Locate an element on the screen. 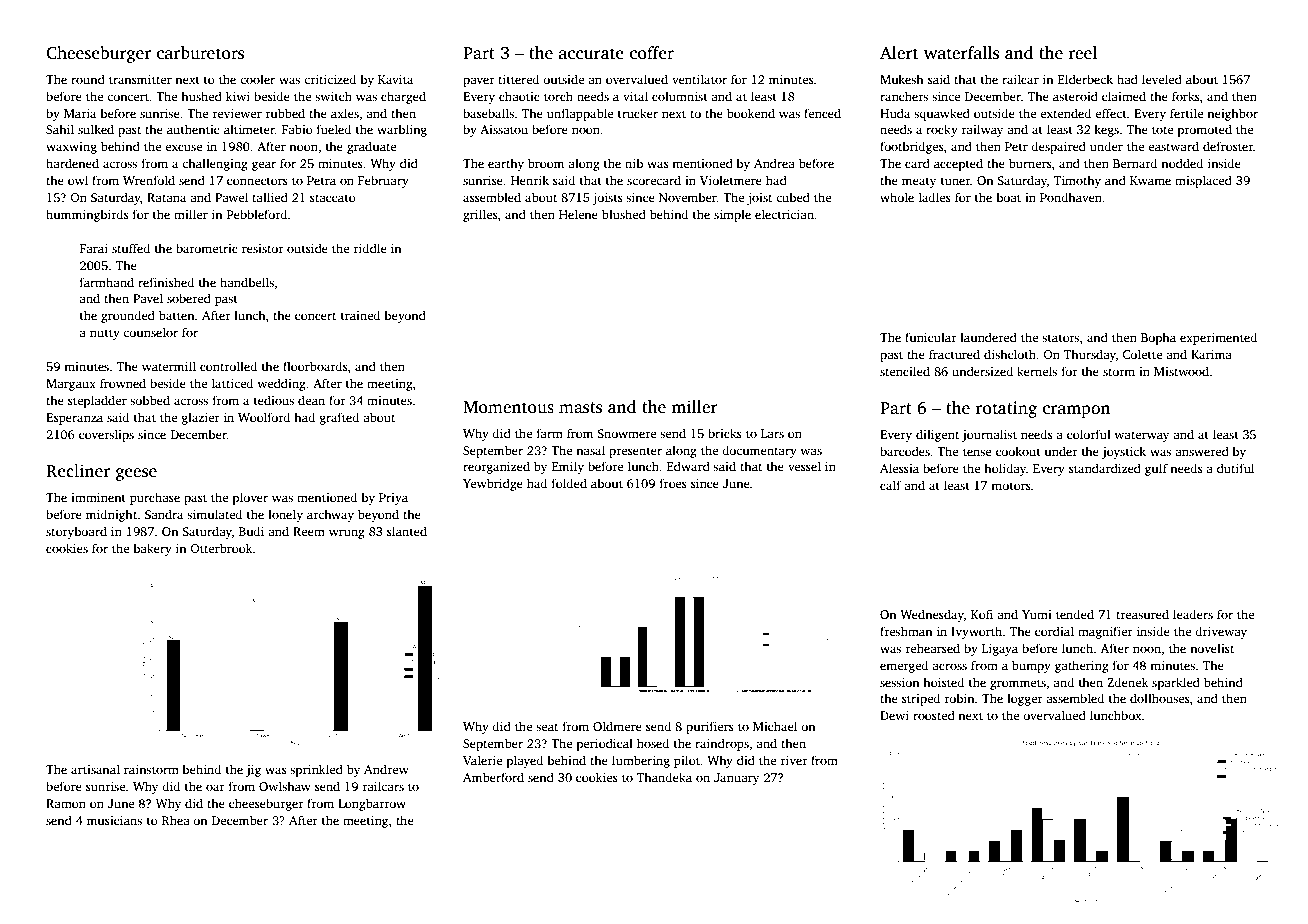 This screenshot has width=1308, height=924. forks is located at coordinates (1186, 96).
